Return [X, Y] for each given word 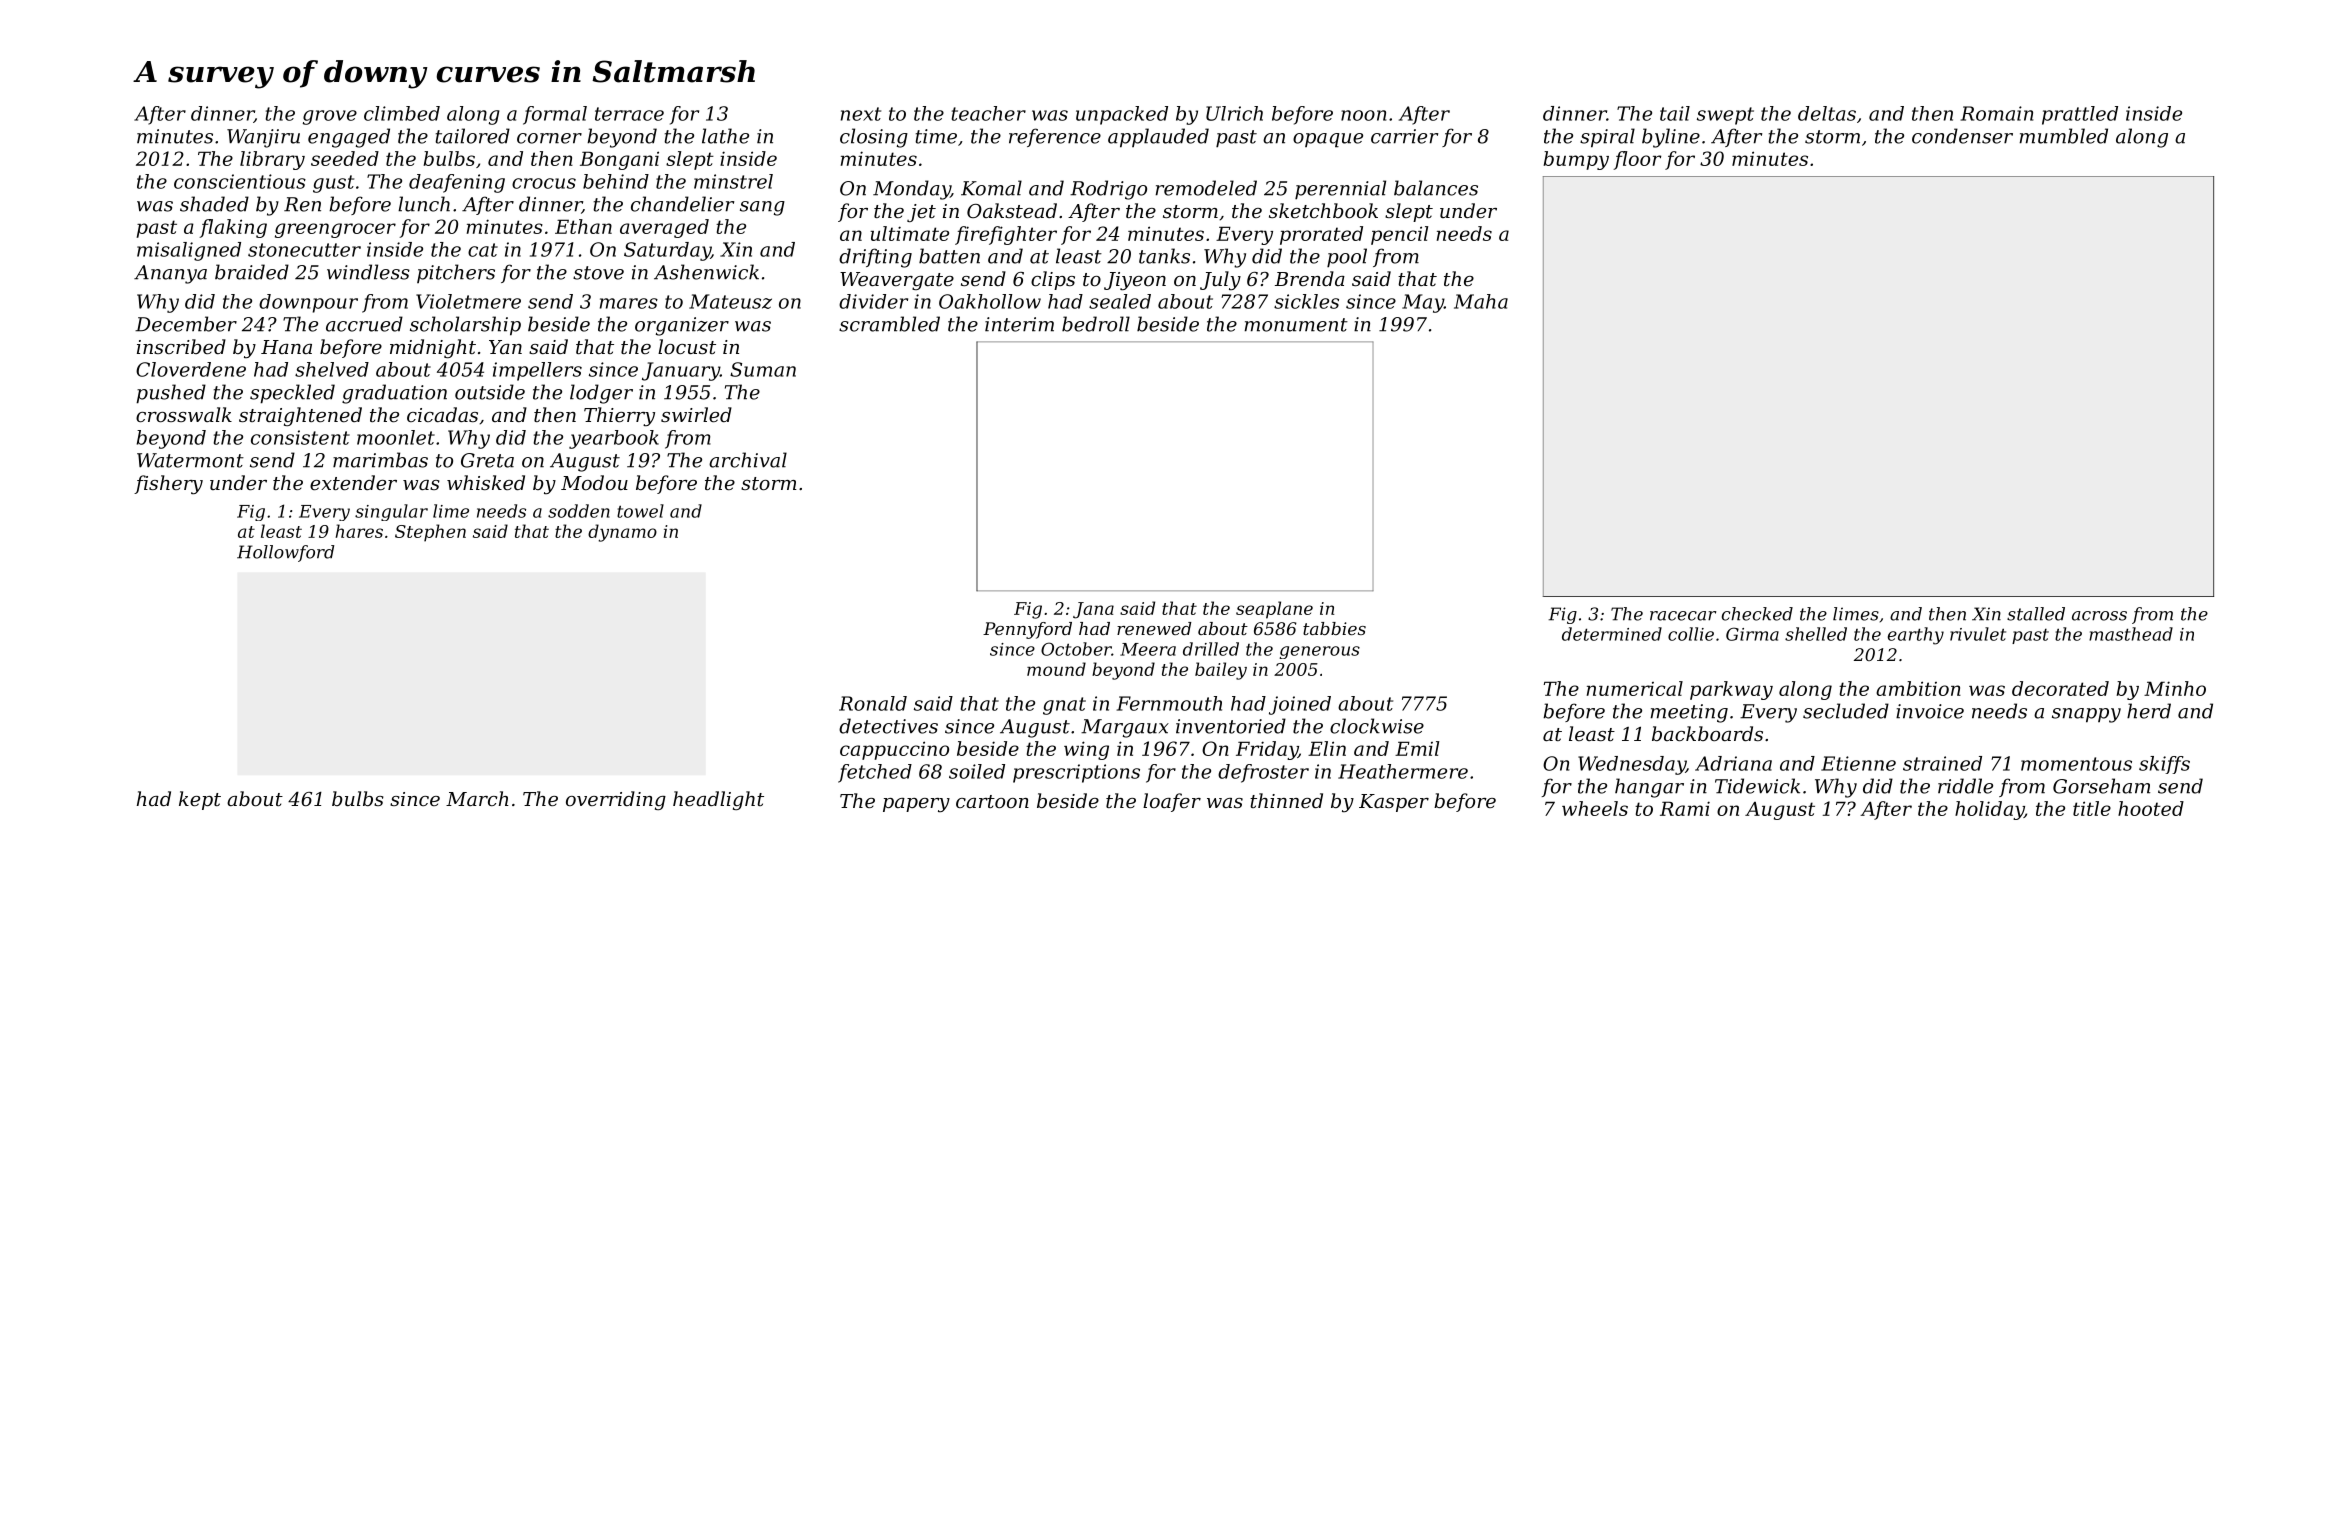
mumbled [2063, 136]
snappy [2086, 715]
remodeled [1206, 188]
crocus [544, 183]
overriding [616, 800]
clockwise [1377, 726]
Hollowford [286, 553]
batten [949, 256]
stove [598, 273]
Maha [1481, 301]
